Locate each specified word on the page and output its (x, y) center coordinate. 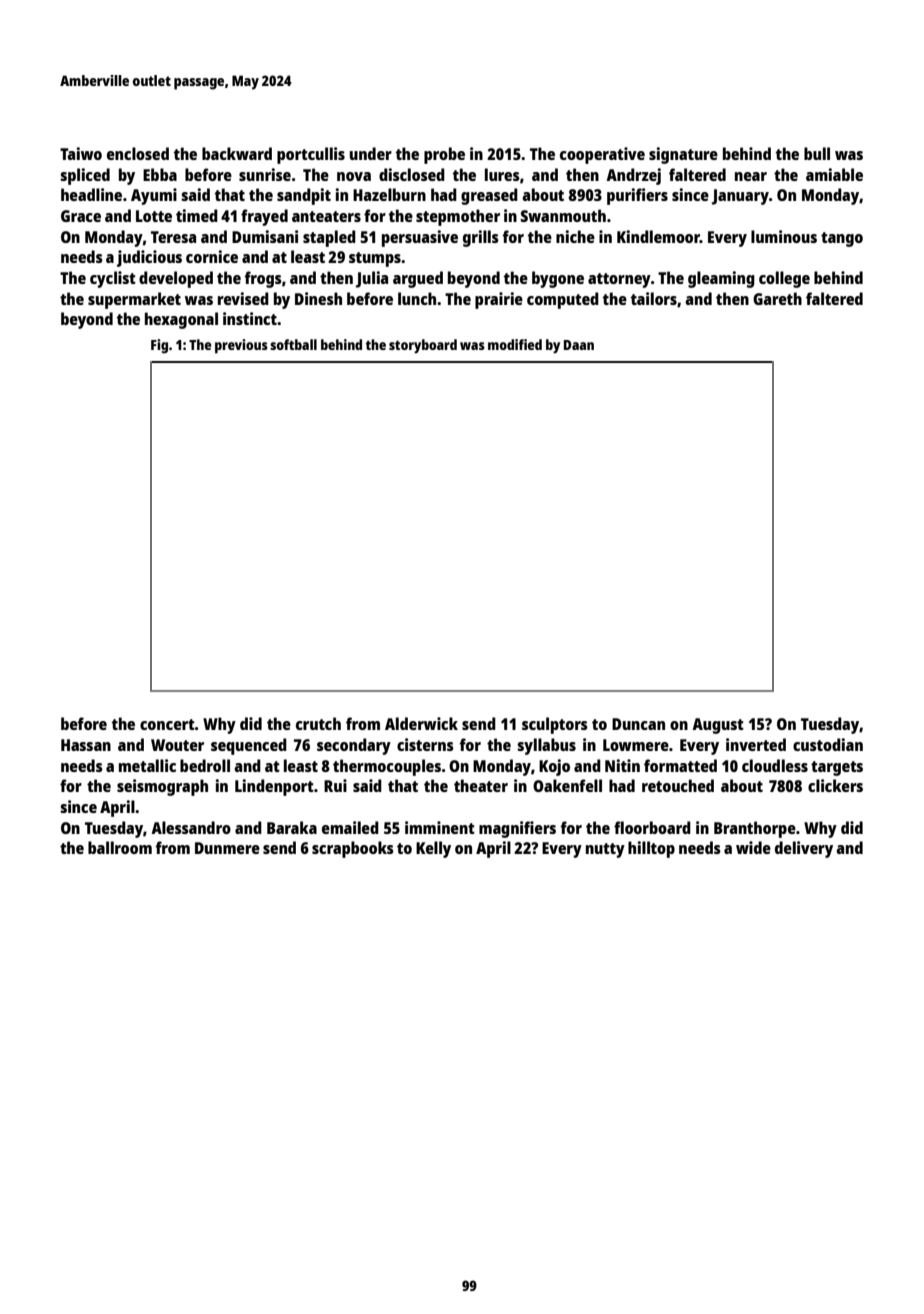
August (718, 726)
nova (354, 176)
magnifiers (517, 829)
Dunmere (227, 848)
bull (817, 153)
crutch (318, 723)
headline (91, 194)
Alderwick (421, 723)
